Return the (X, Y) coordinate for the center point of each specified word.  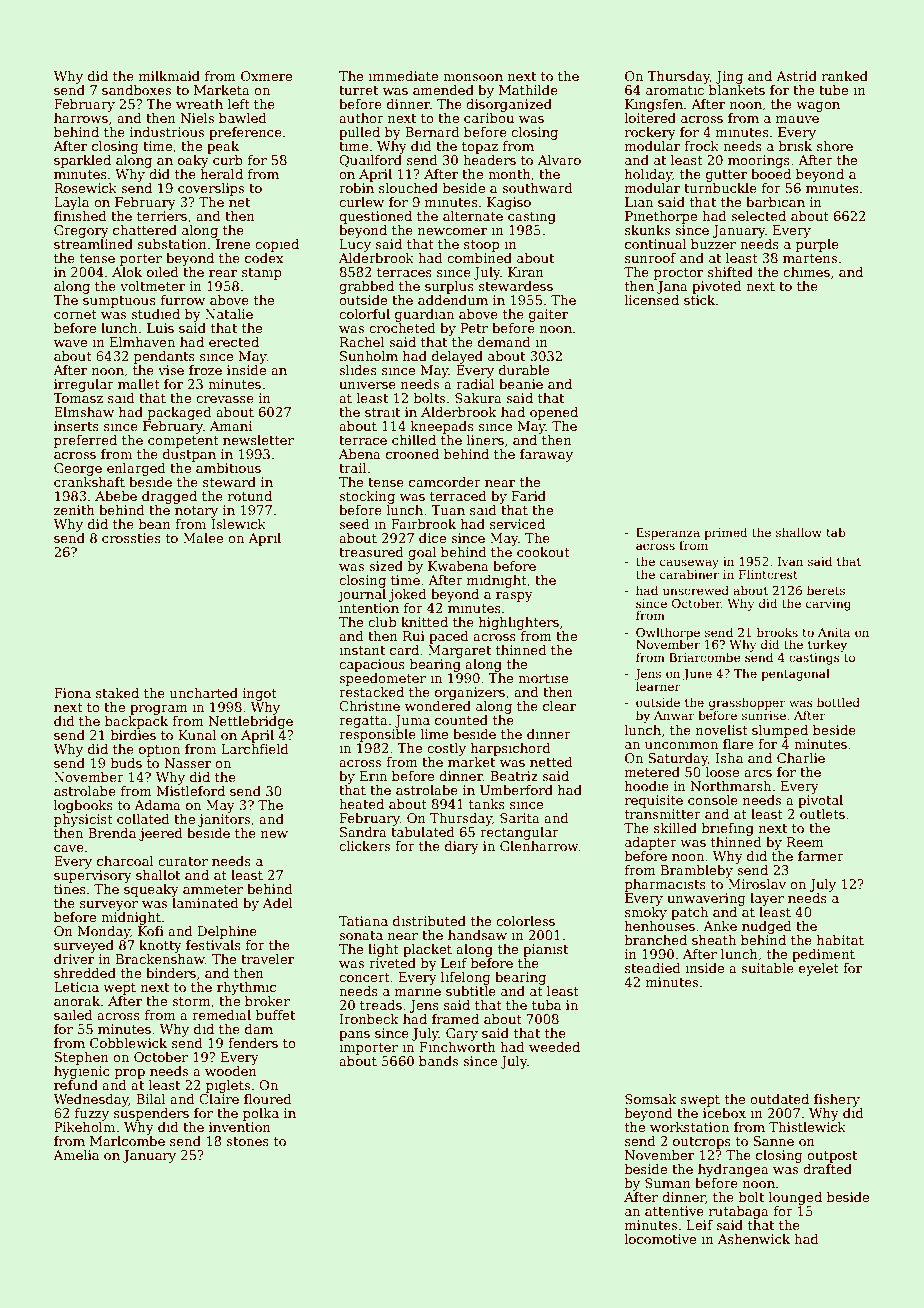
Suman (668, 1183)
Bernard (432, 132)
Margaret (459, 651)
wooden (231, 1071)
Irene (233, 244)
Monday (103, 932)
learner (658, 686)
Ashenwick (754, 1239)
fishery (837, 1100)
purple (817, 245)
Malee (203, 538)
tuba (546, 1005)
